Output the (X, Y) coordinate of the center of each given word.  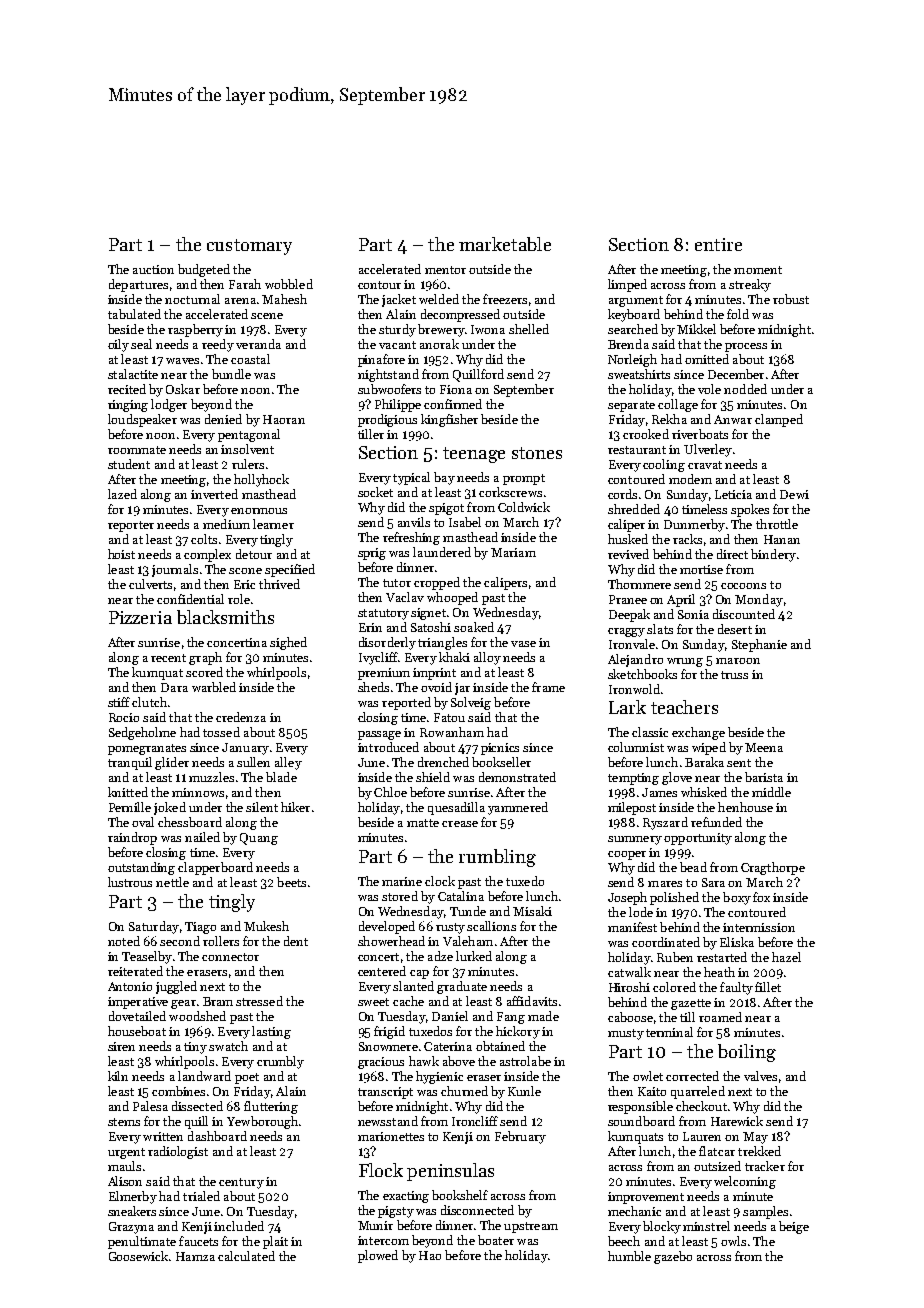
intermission (759, 927)
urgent (126, 1153)
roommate (137, 450)
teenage (474, 455)
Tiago (200, 928)
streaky (750, 285)
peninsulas (450, 1172)
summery (635, 840)
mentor (445, 270)
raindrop (132, 838)
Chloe (390, 792)
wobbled (289, 284)
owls (733, 1241)
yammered (518, 808)
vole (709, 389)
